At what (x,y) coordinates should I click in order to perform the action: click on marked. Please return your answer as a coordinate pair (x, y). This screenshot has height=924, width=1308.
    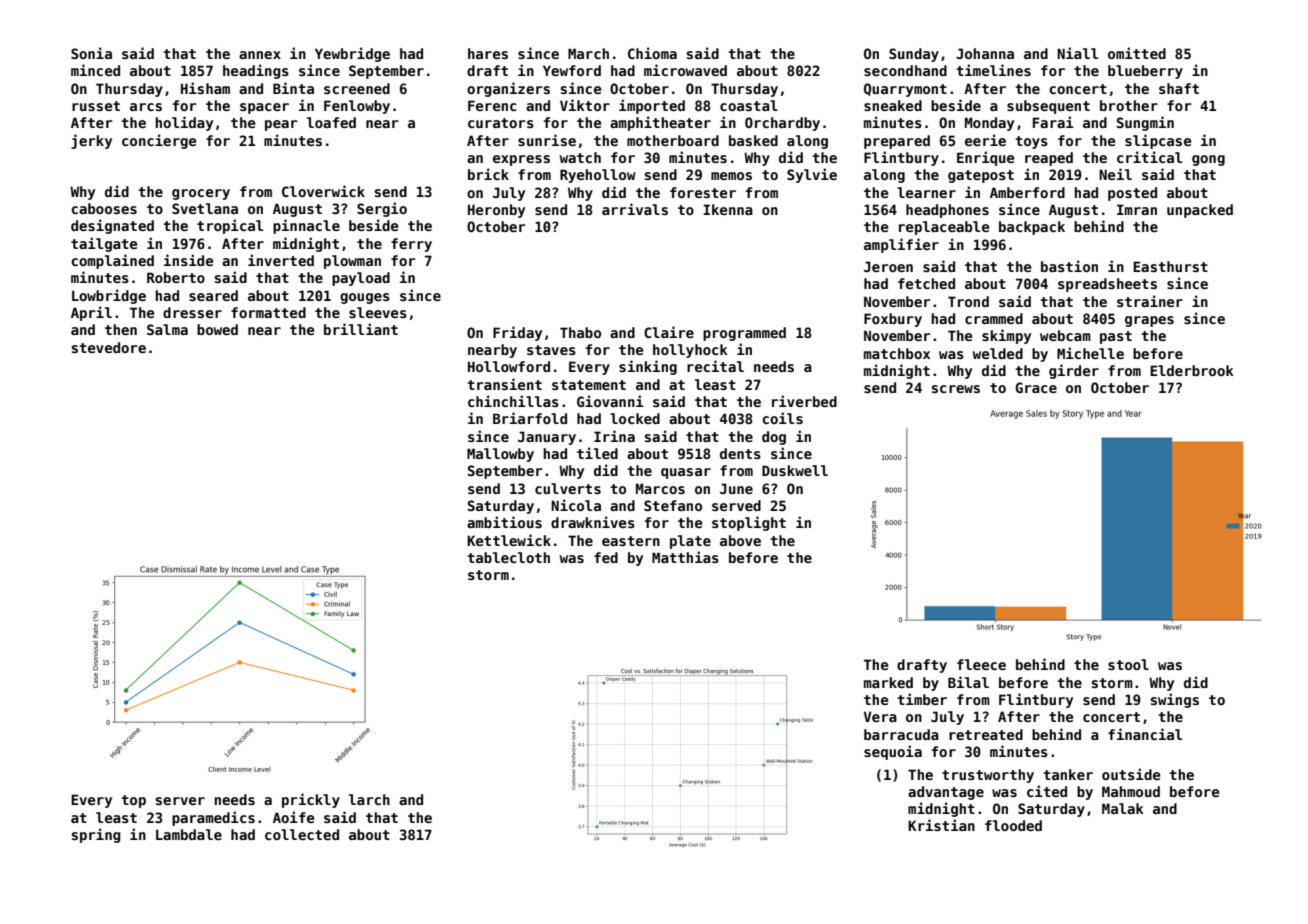
    Looking at the image, I should click on (888, 682).
